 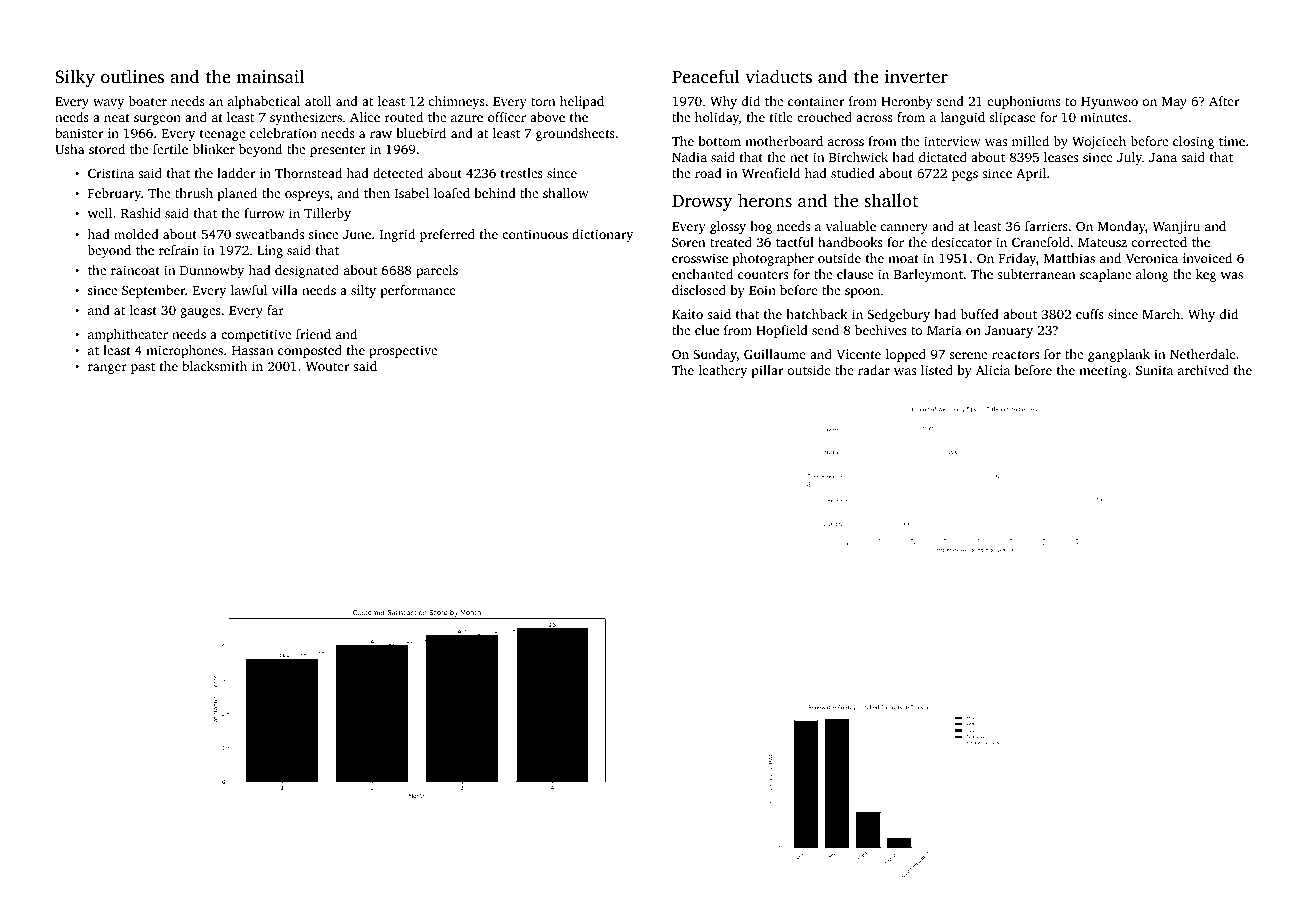 What do you see at coordinates (327, 366) in the document?
I see `Wouter` at bounding box center [327, 366].
